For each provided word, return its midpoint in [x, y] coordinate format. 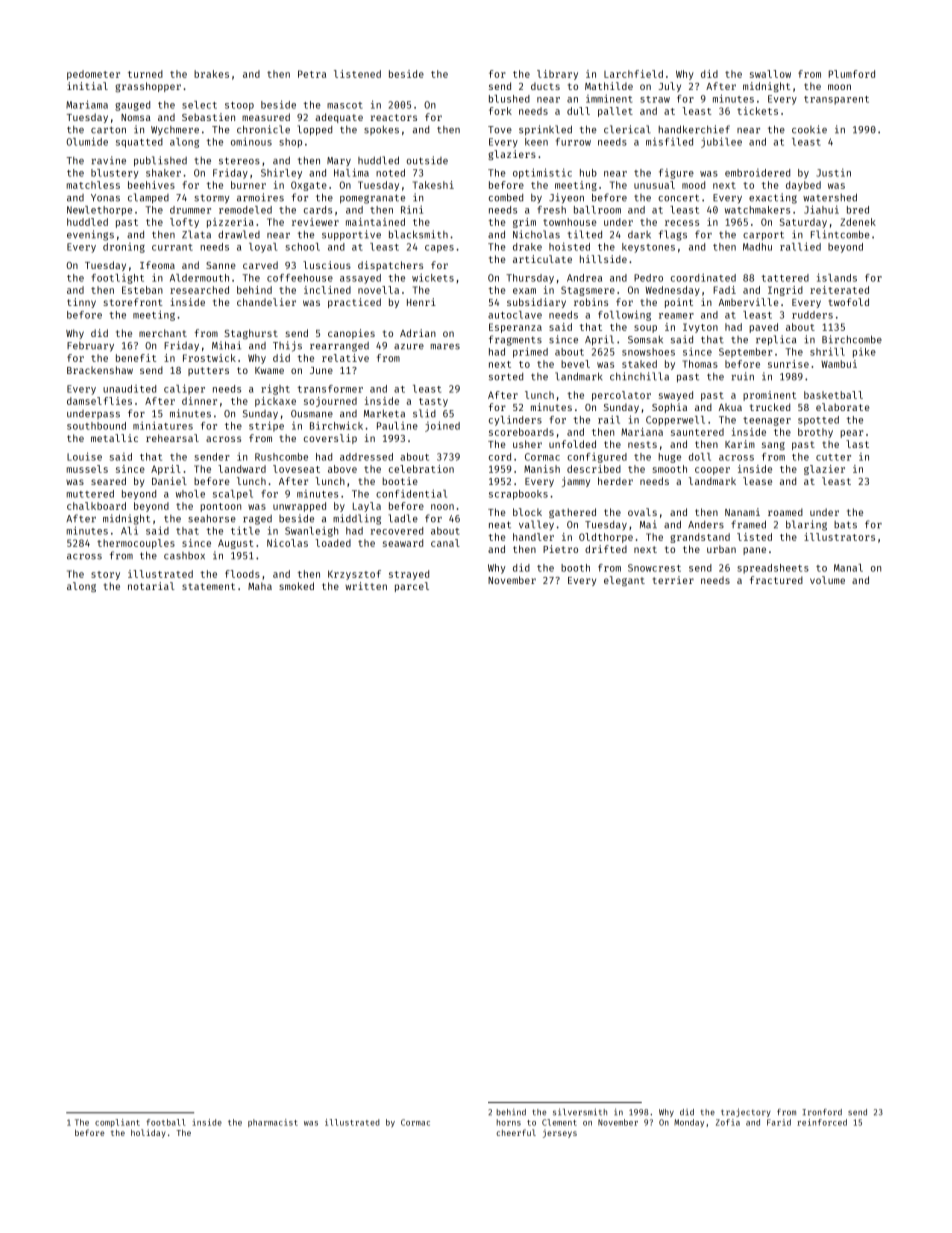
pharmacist [273, 1123]
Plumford [851, 74]
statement [208, 586]
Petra [312, 74]
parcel [412, 587]
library [557, 75]
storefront [133, 302]
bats [845, 525]
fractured [776, 580]
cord [500, 457]
